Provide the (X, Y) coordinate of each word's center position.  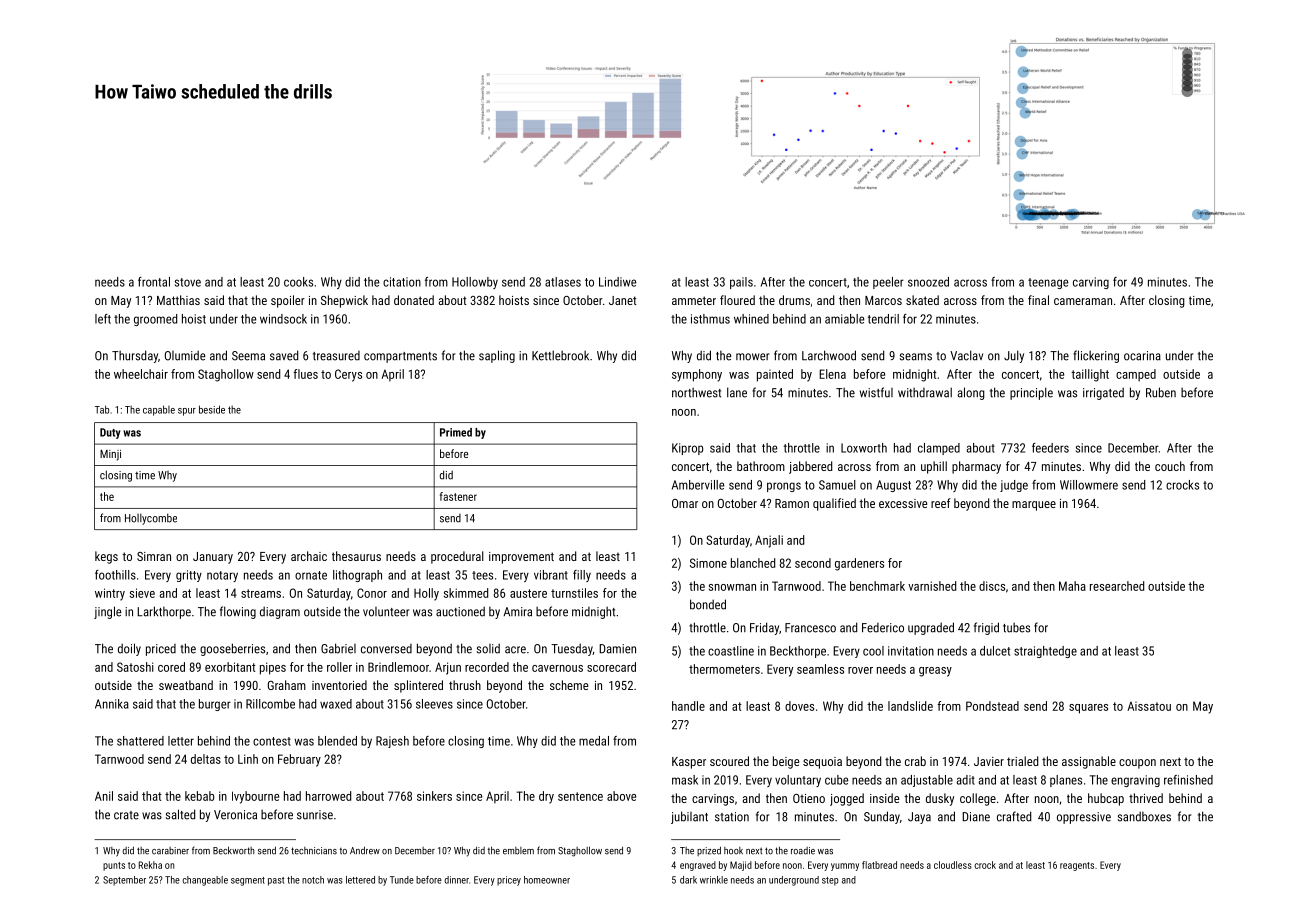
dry (546, 797)
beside (212, 409)
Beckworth (234, 850)
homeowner (547, 880)
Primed (456, 432)
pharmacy (976, 467)
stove (188, 282)
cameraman (1083, 301)
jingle (107, 612)
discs (992, 586)
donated (414, 300)
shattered (140, 741)
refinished (1188, 780)
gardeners (859, 564)
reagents (1077, 866)
